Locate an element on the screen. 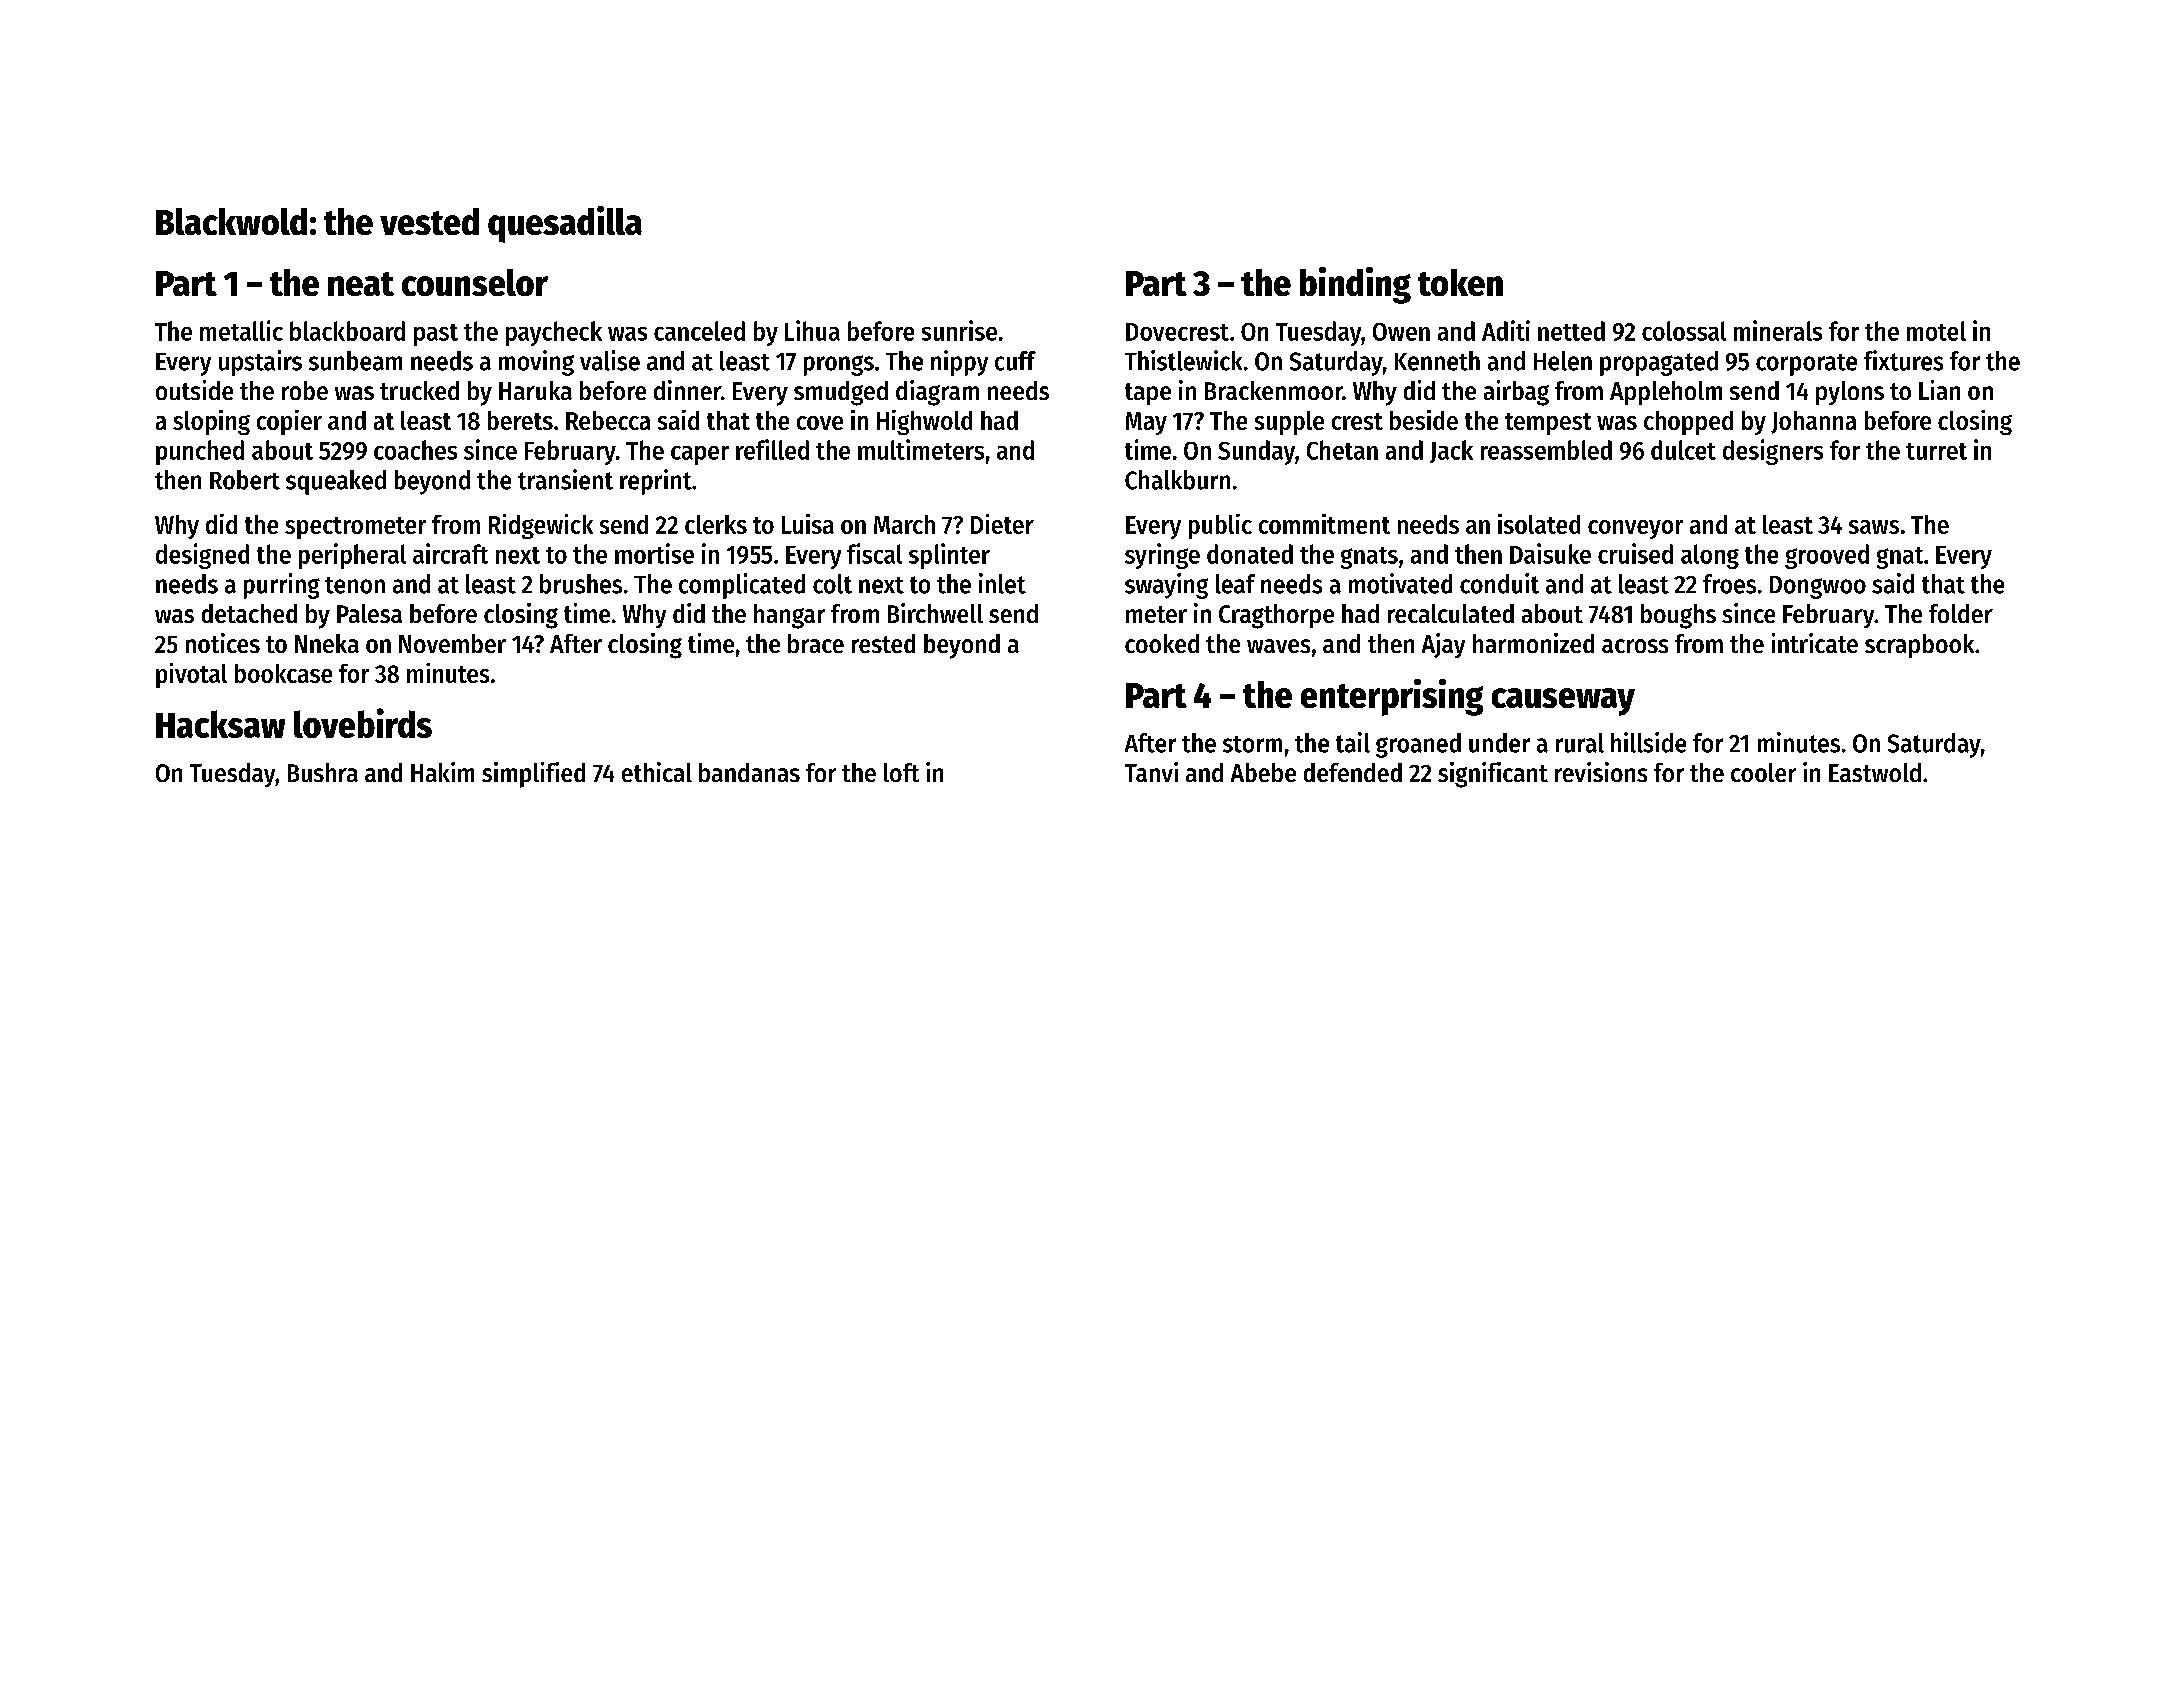 This screenshot has width=2178, height=1683. simplified is located at coordinates (533, 775).
